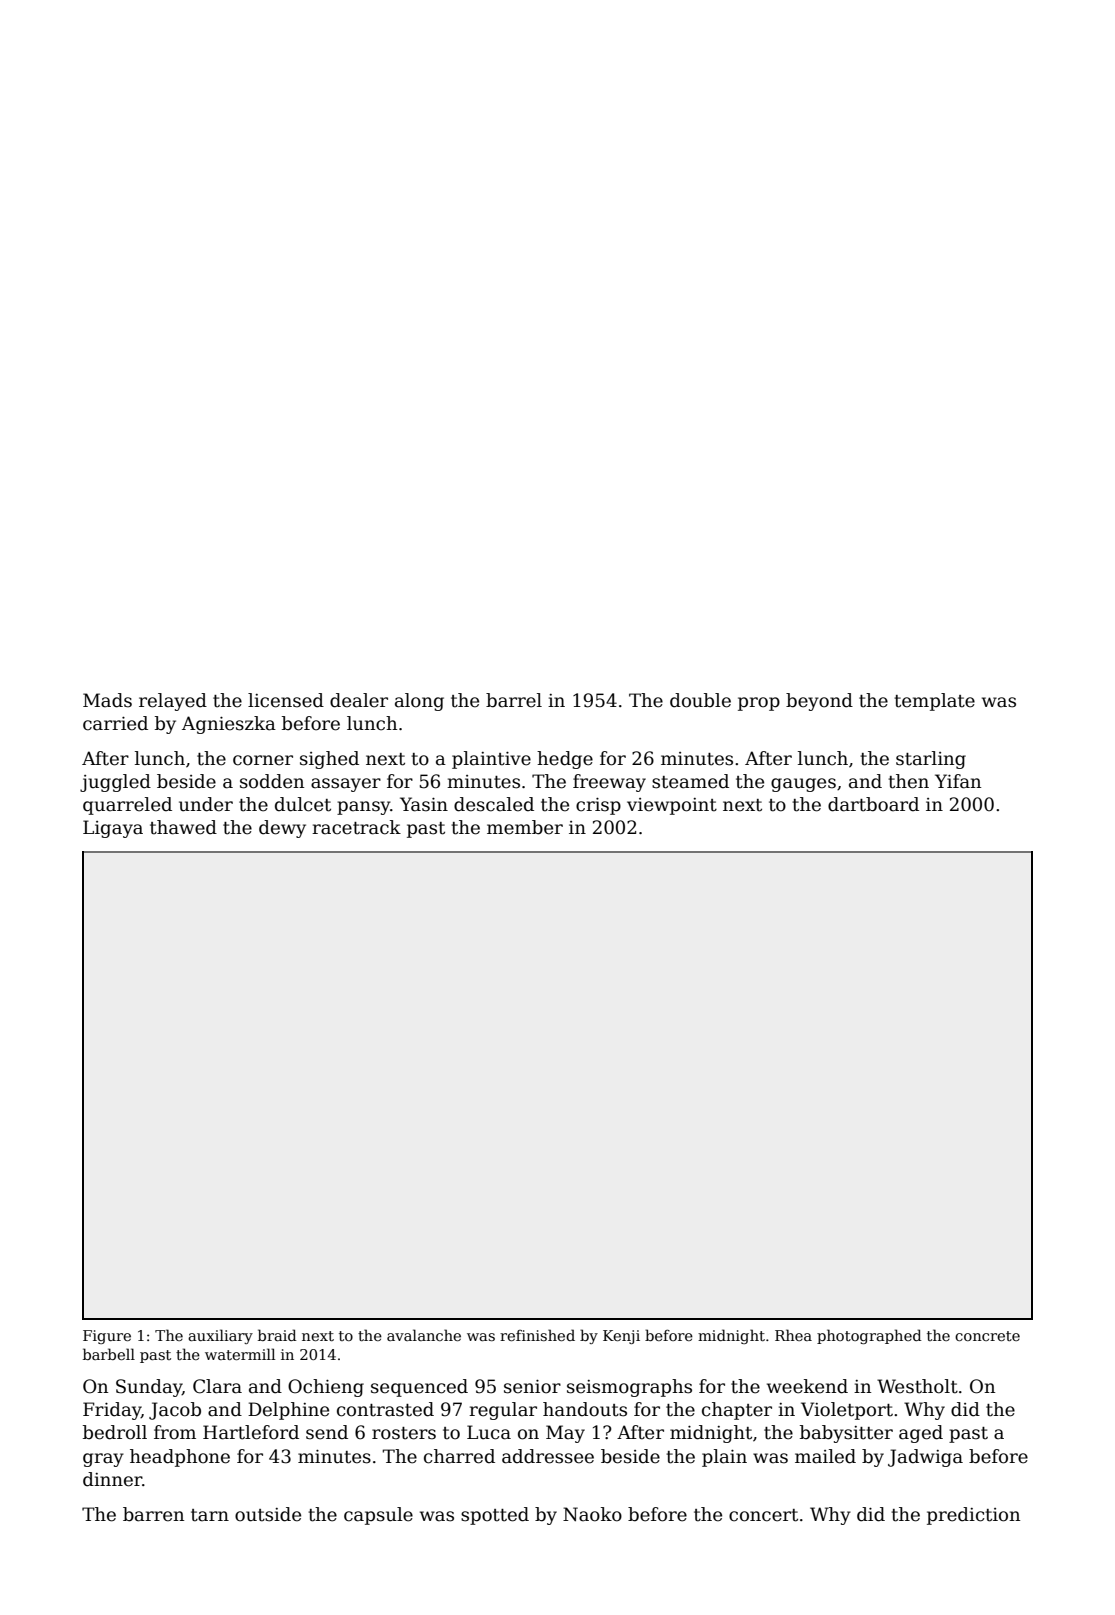 This screenshot has height=1615, width=1115. Describe the element at coordinates (934, 702) in the screenshot. I see `template` at that location.
